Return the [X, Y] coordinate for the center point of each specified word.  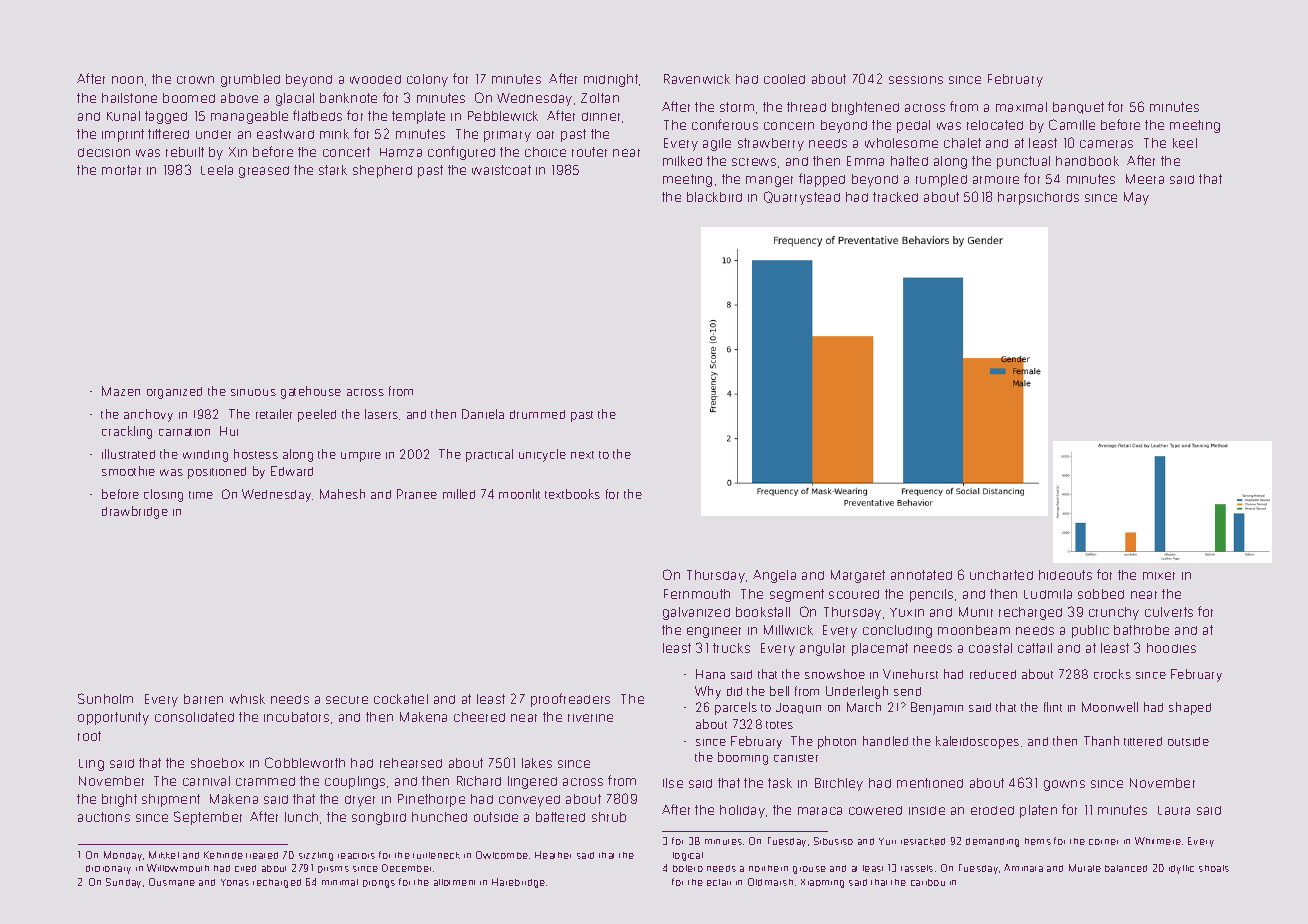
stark [333, 170]
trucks [731, 648]
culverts [1169, 612]
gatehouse [311, 392]
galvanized [696, 613]
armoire [996, 180]
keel [1185, 143]
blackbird [714, 197]
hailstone [129, 98]
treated [262, 855]
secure [347, 700]
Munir [976, 612]
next [582, 455]
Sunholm [105, 698]
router [589, 152]
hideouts [1065, 575]
